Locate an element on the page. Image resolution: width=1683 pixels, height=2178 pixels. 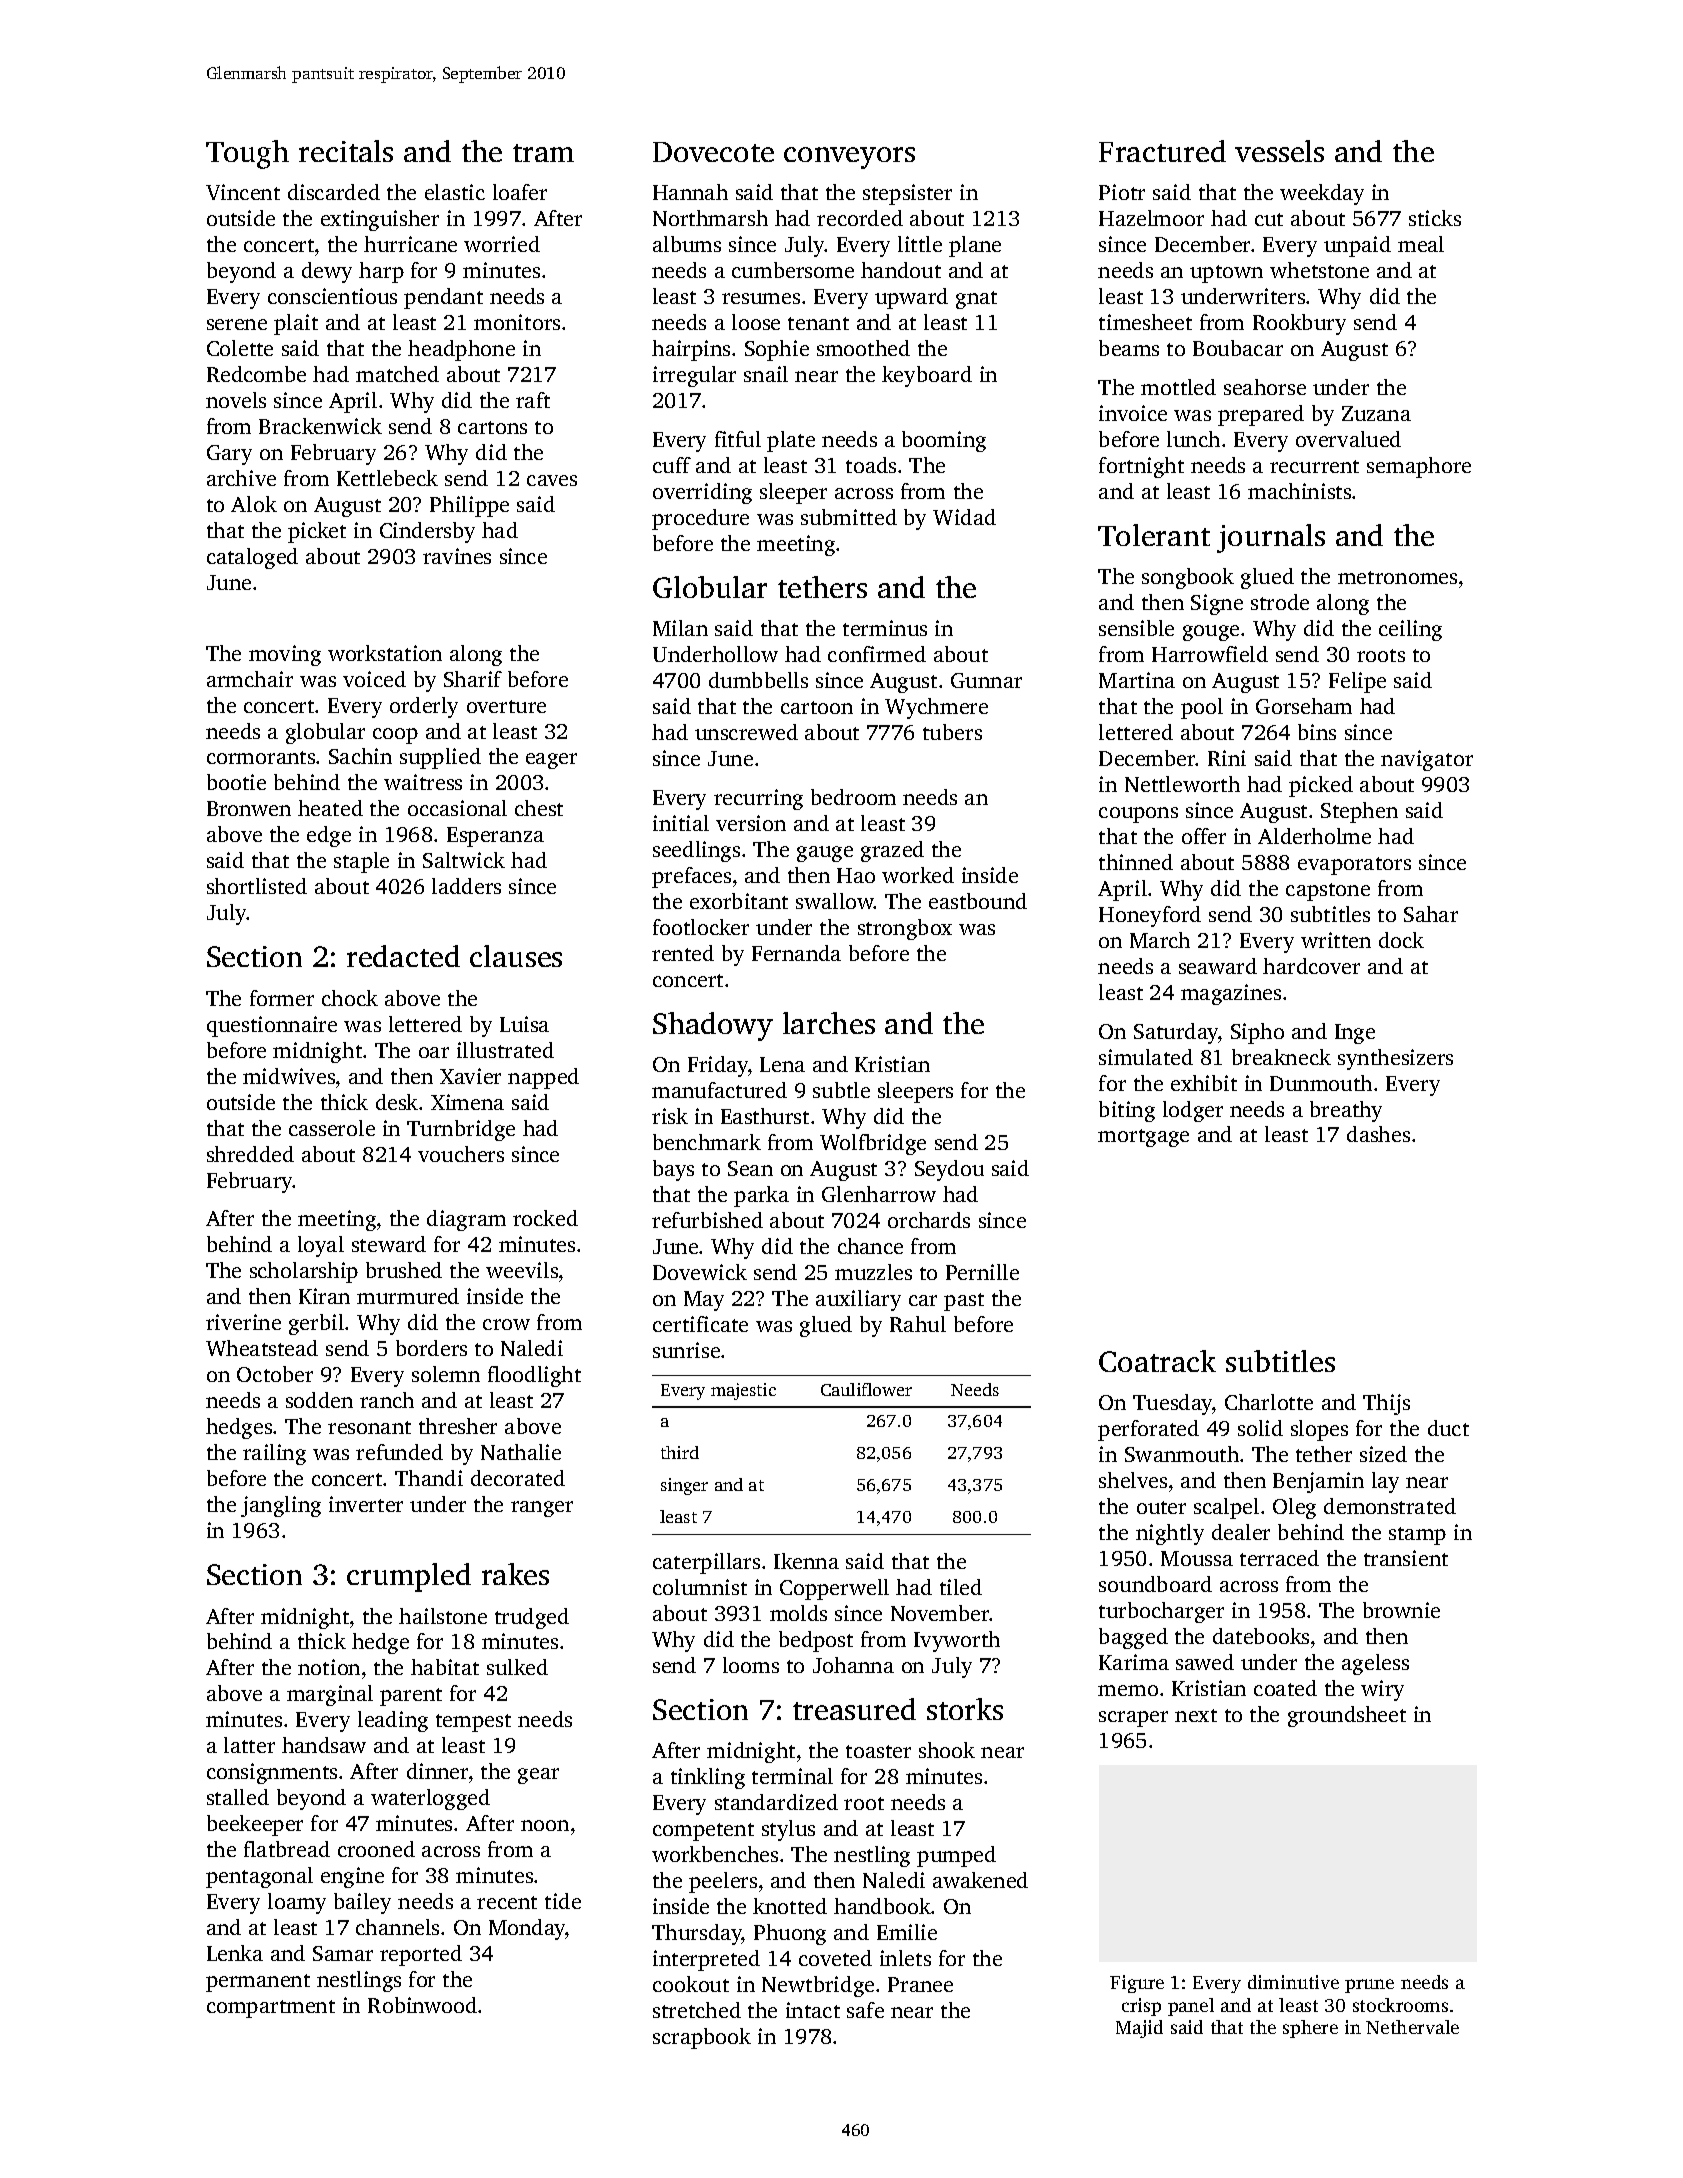
shredded is located at coordinates (250, 1154).
